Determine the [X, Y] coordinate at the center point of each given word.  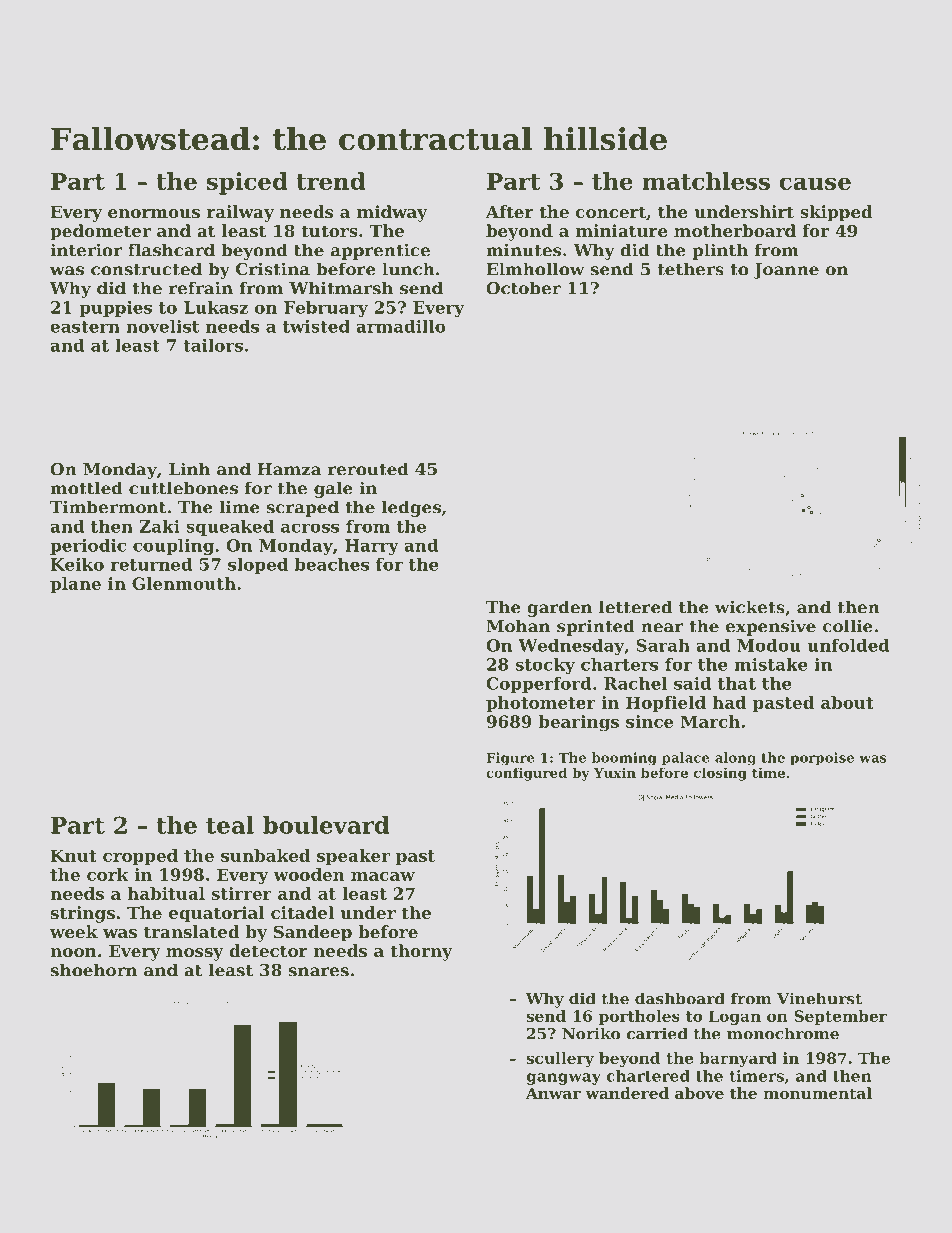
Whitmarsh [341, 288]
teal [230, 825]
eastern [85, 327]
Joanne [786, 271]
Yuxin [615, 772]
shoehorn [94, 970]
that [737, 683]
